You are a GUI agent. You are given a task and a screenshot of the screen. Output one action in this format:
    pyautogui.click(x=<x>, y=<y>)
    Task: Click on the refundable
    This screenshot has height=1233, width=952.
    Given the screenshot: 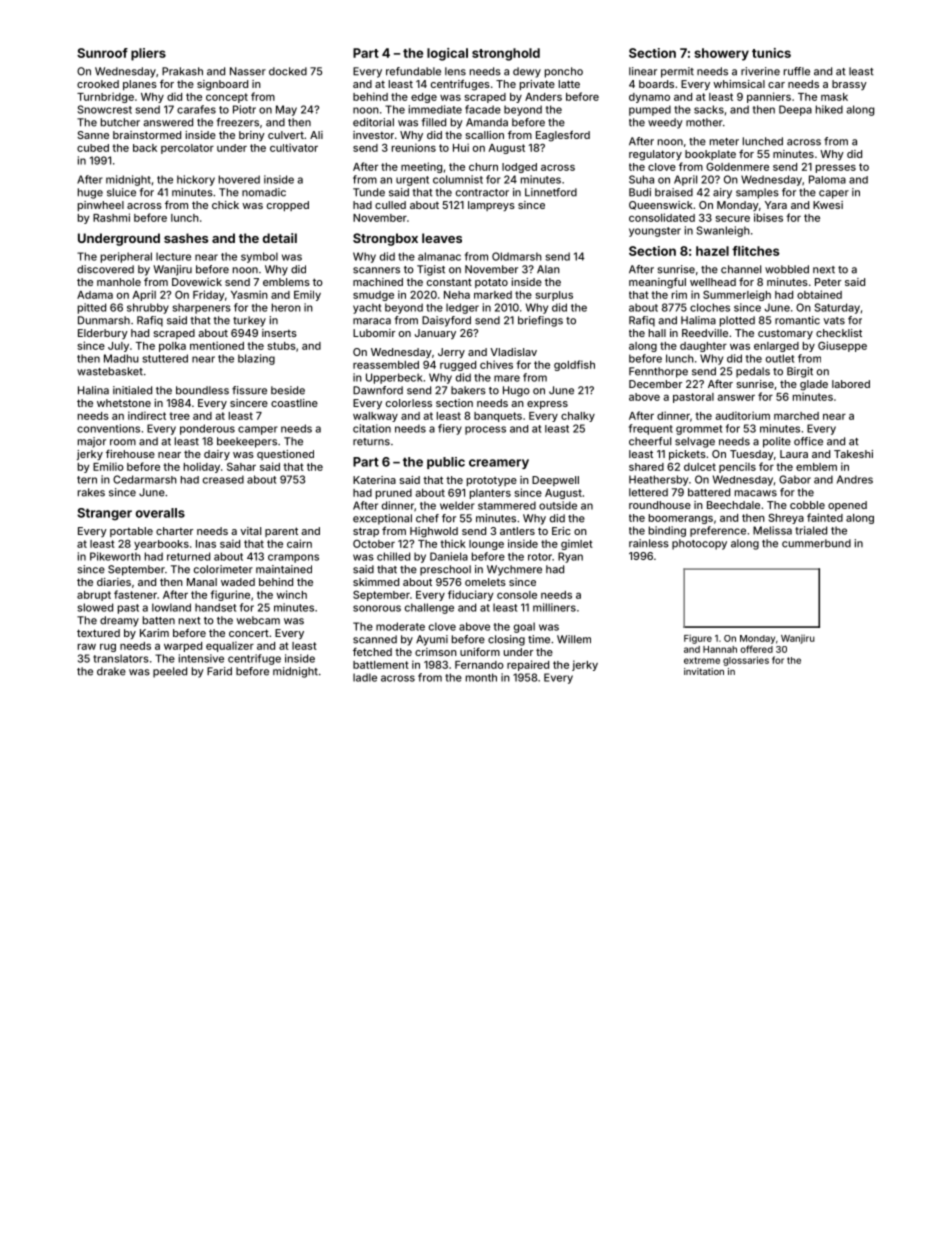 What is the action you would take?
    pyautogui.click(x=413, y=71)
